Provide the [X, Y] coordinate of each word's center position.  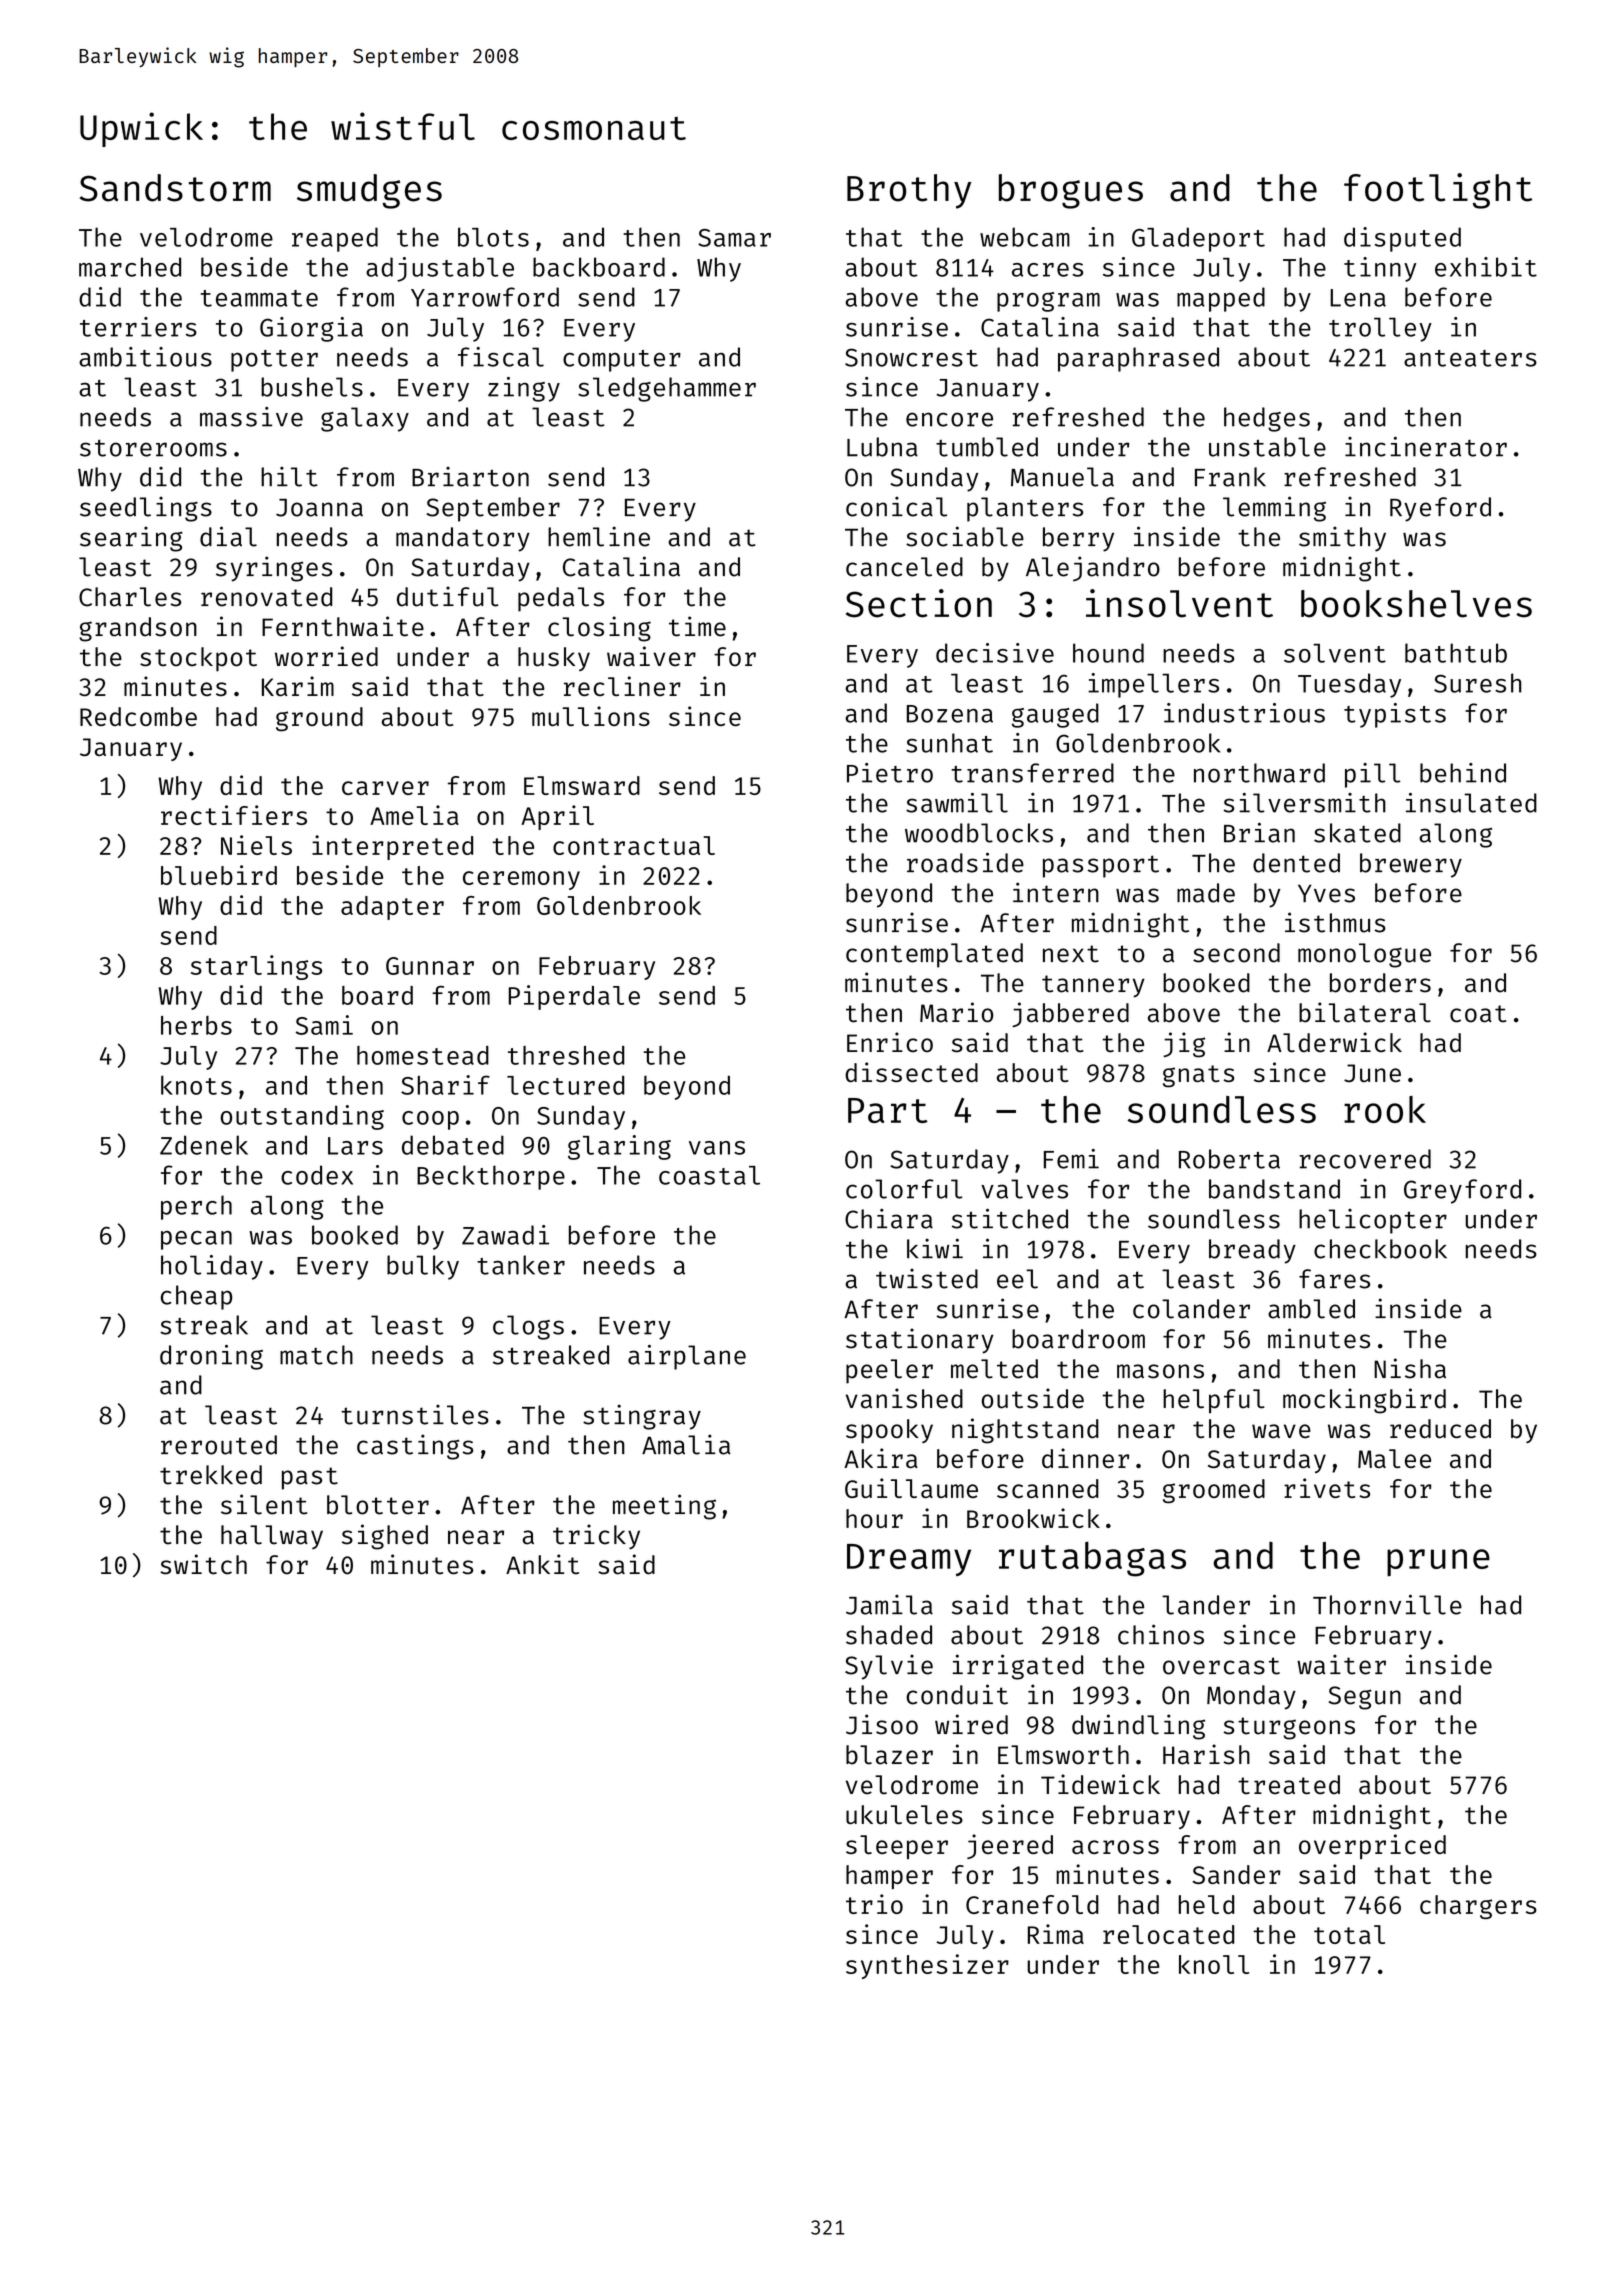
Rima [1056, 1934]
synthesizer [927, 1966]
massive [251, 417]
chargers [1478, 1907]
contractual [634, 845]
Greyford [1462, 1191]
